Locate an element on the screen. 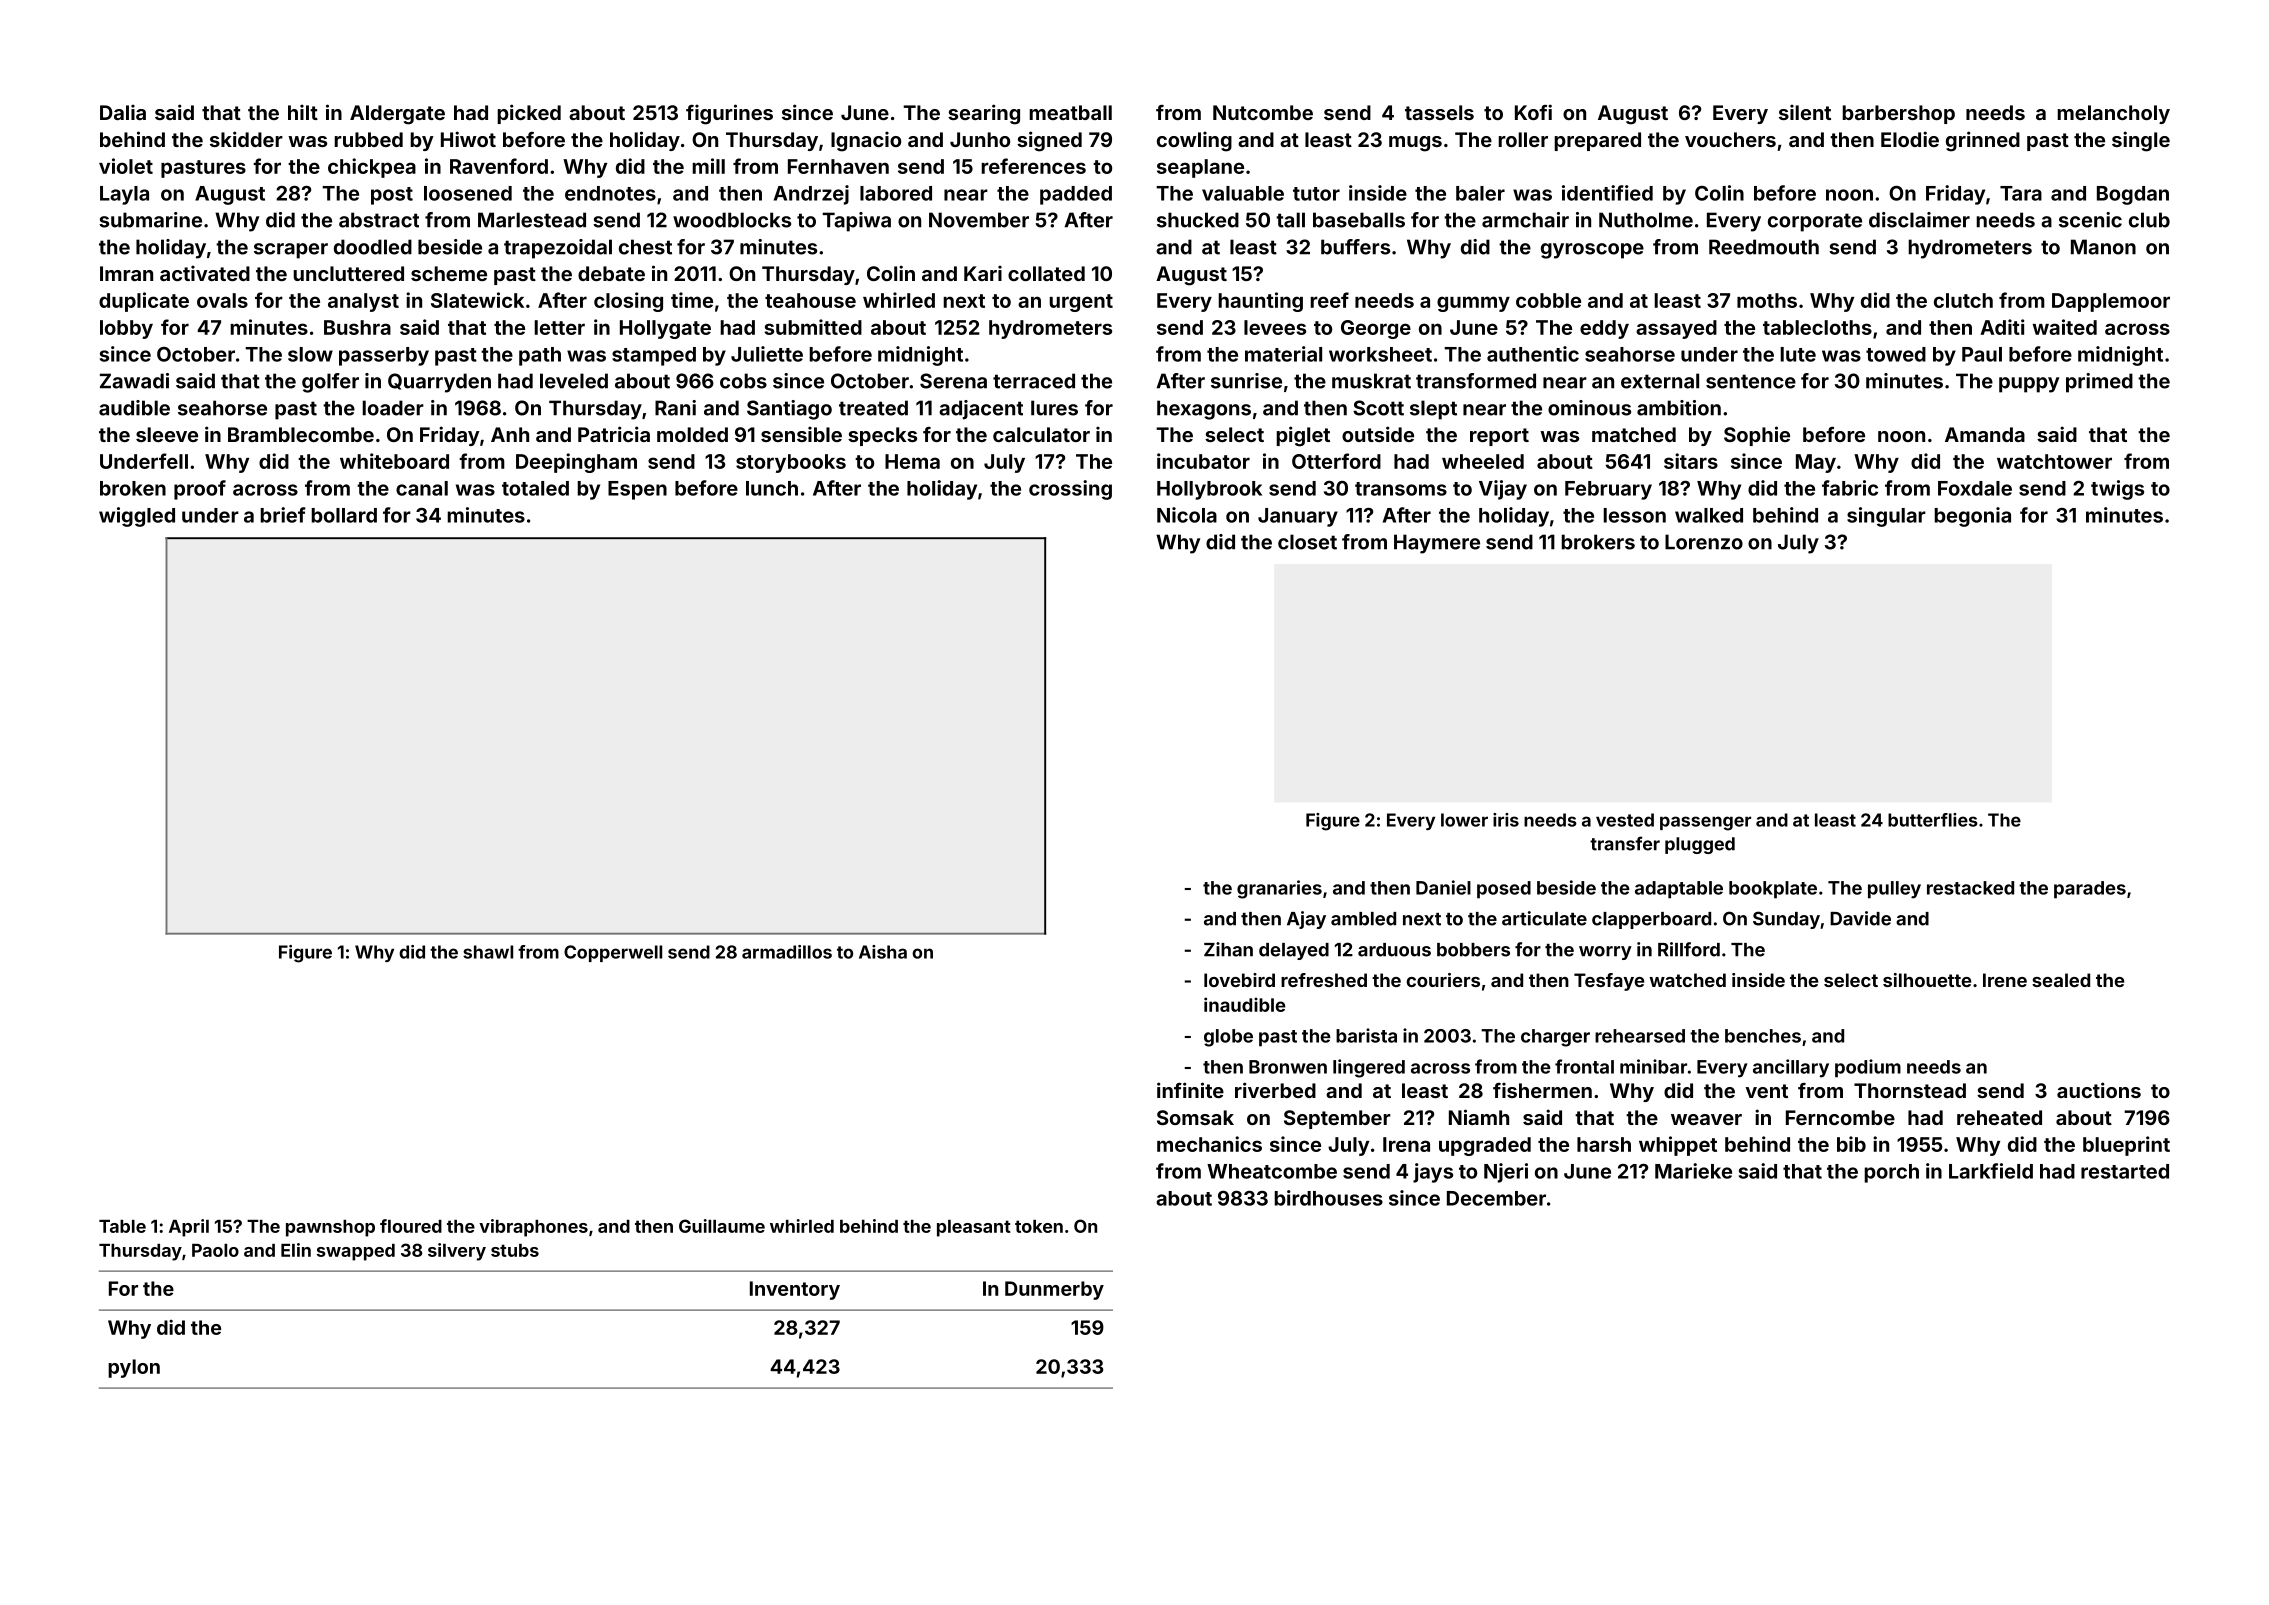 This screenshot has width=2269, height=1605. wiggled is located at coordinates (137, 517).
